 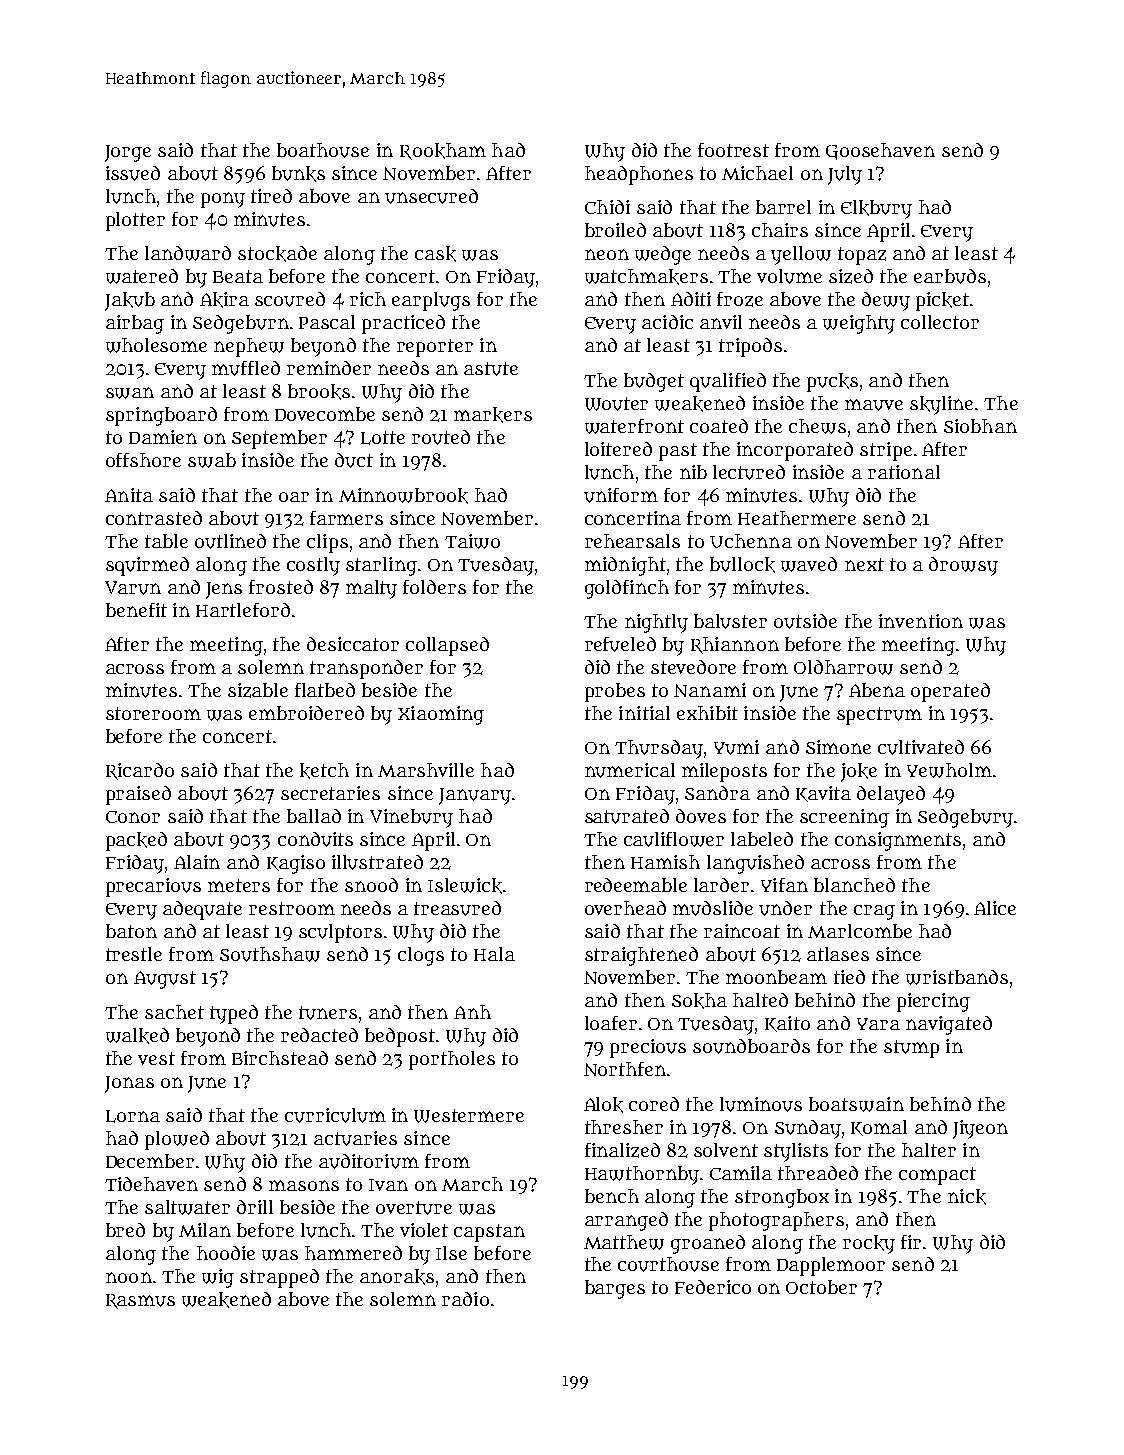 What do you see at coordinates (239, 885) in the screenshot?
I see `meters` at bounding box center [239, 885].
